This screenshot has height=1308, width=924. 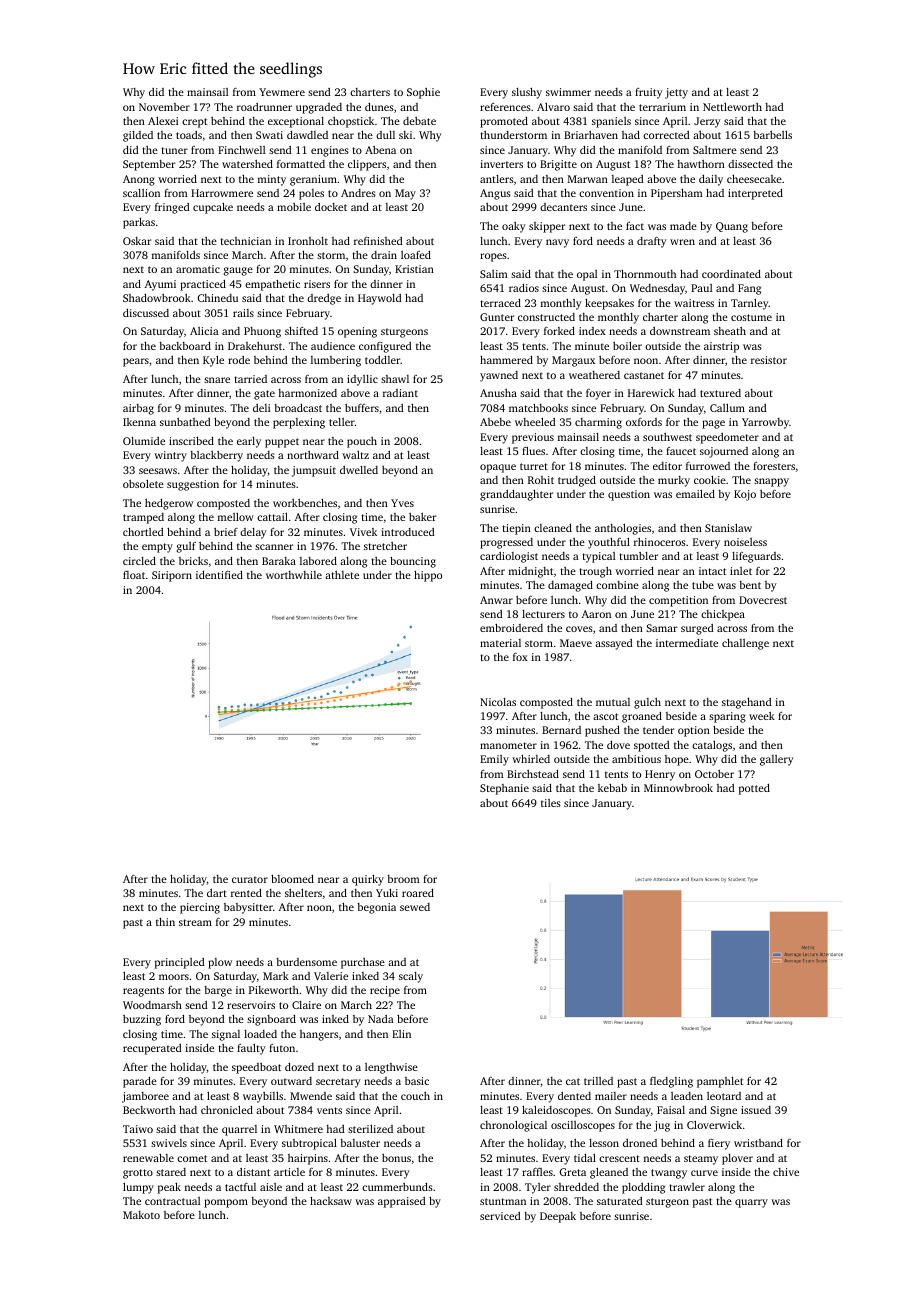 I want to click on Baraka, so click(x=279, y=561).
